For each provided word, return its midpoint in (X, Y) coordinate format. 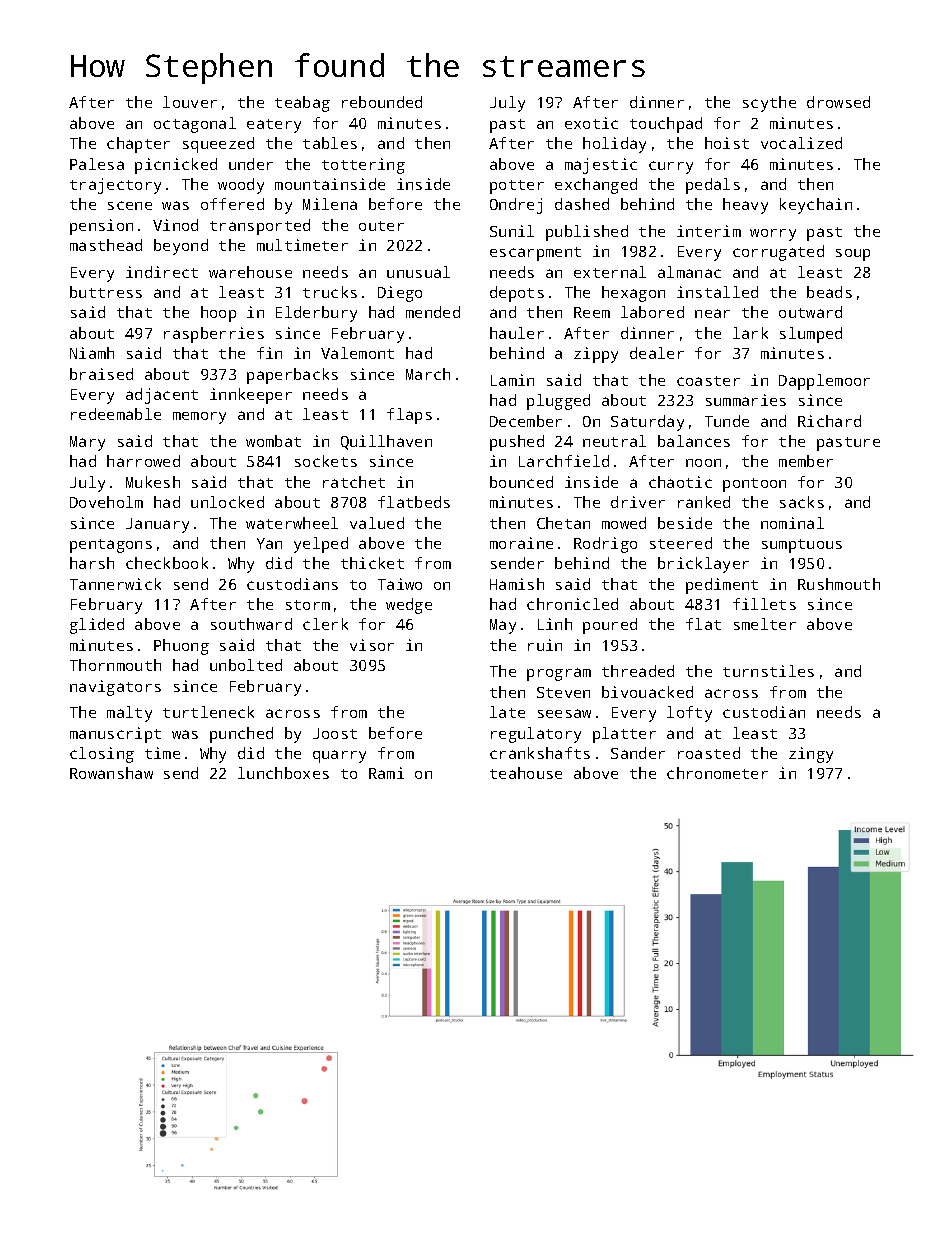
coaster (708, 381)
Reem (592, 312)
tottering (363, 166)
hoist (727, 143)
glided (97, 626)
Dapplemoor (824, 382)
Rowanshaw (111, 773)
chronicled (572, 604)
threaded (638, 671)
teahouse (526, 773)
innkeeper (251, 396)
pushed (517, 443)
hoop (218, 314)
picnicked (176, 166)
